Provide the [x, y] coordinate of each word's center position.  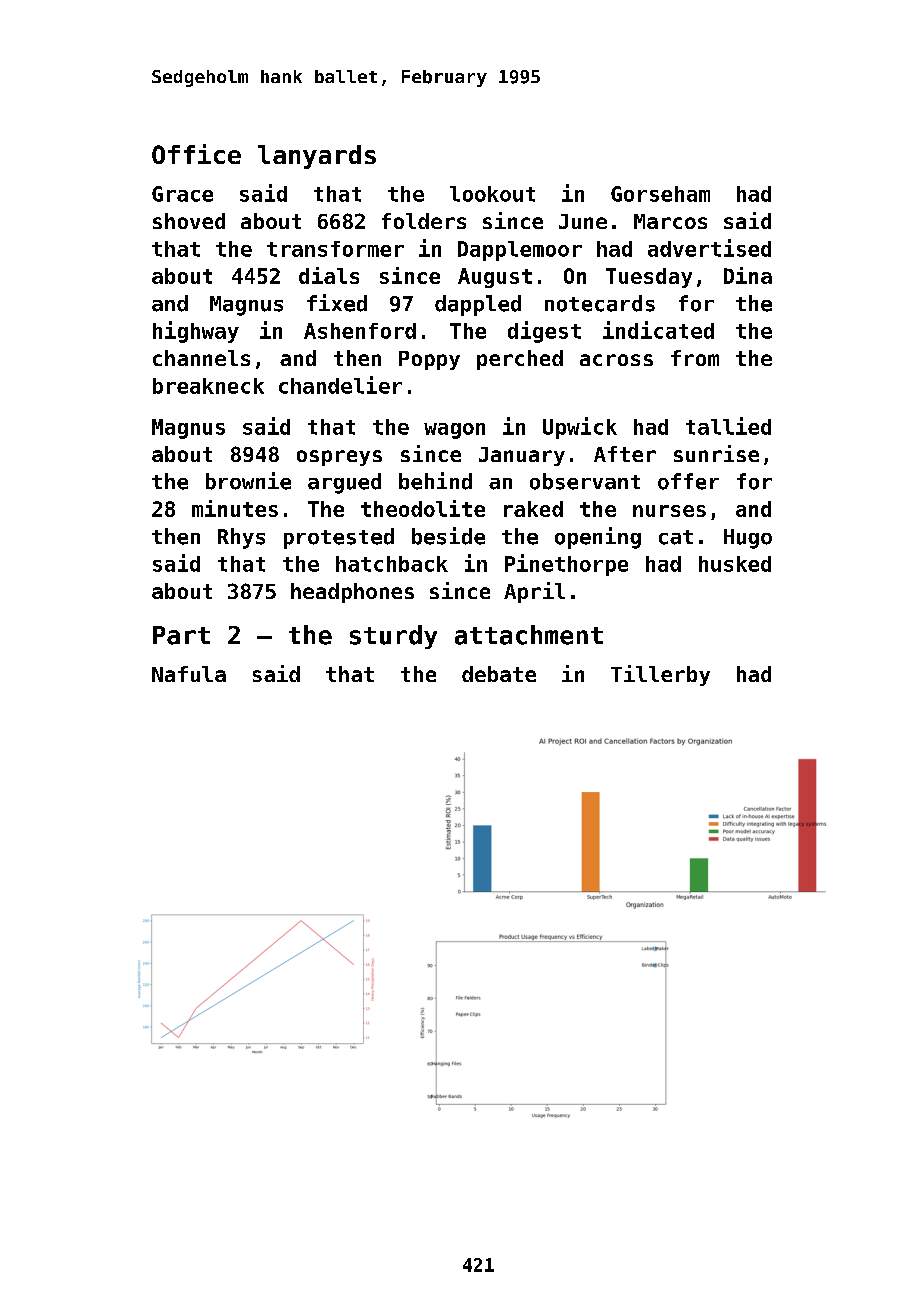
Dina [748, 275]
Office [196, 154]
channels [201, 358]
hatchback [392, 564]
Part [181, 635]
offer [688, 481]
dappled [478, 305]
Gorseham [660, 194]
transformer [335, 249]
